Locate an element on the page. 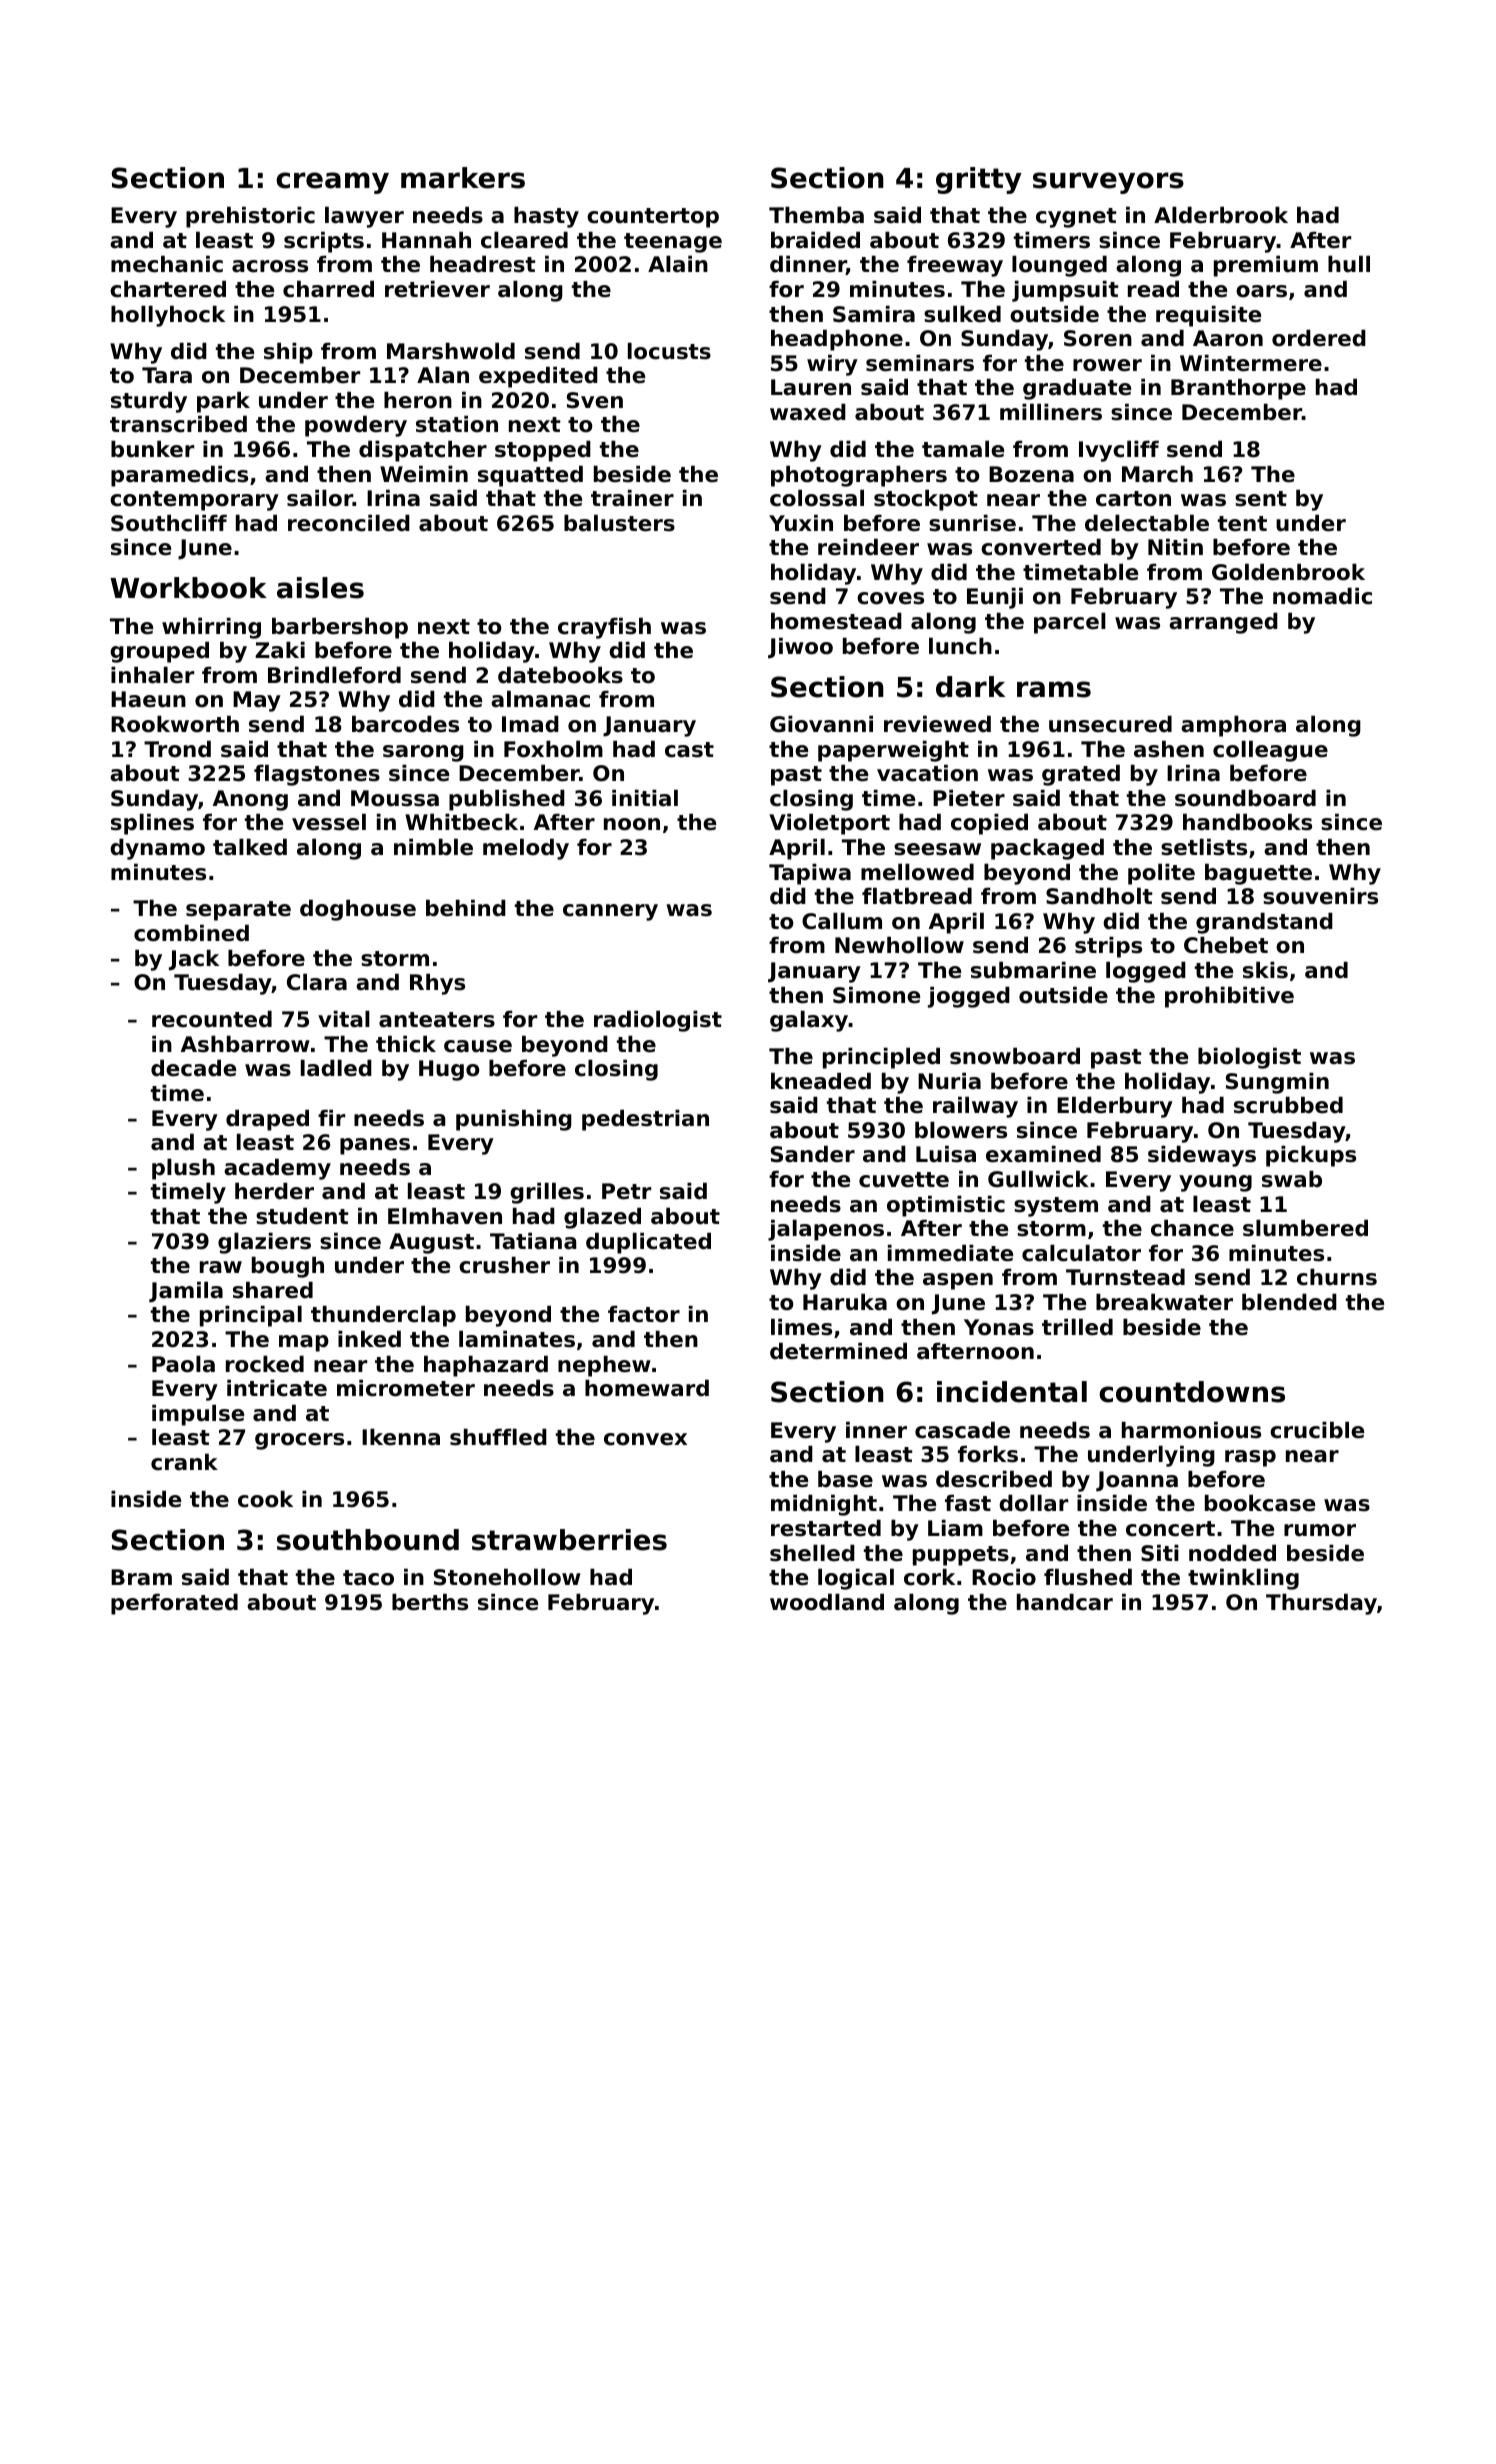 This document has width=1496, height=2464. markers is located at coordinates (463, 178).
